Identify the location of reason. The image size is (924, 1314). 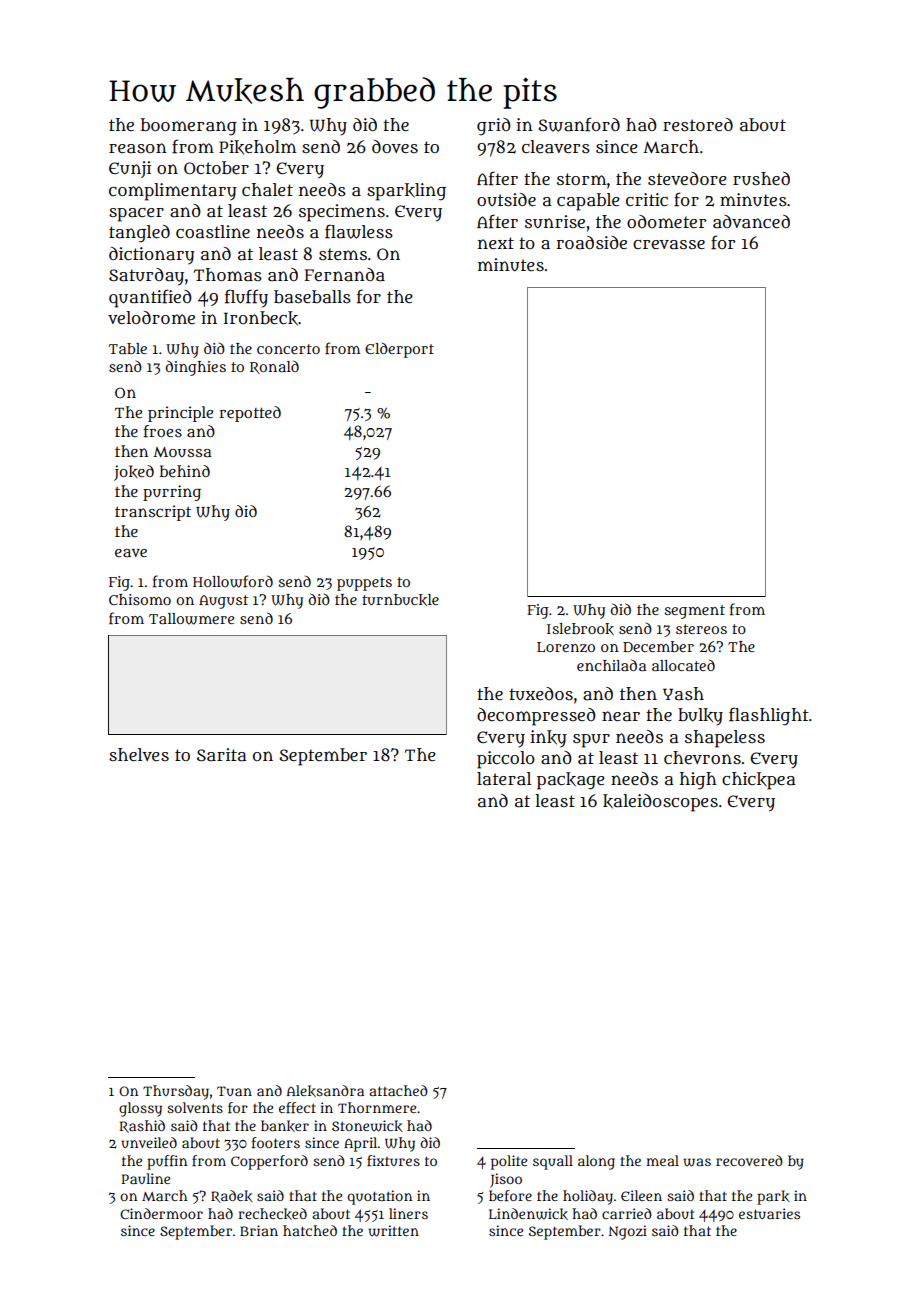
(138, 148).
